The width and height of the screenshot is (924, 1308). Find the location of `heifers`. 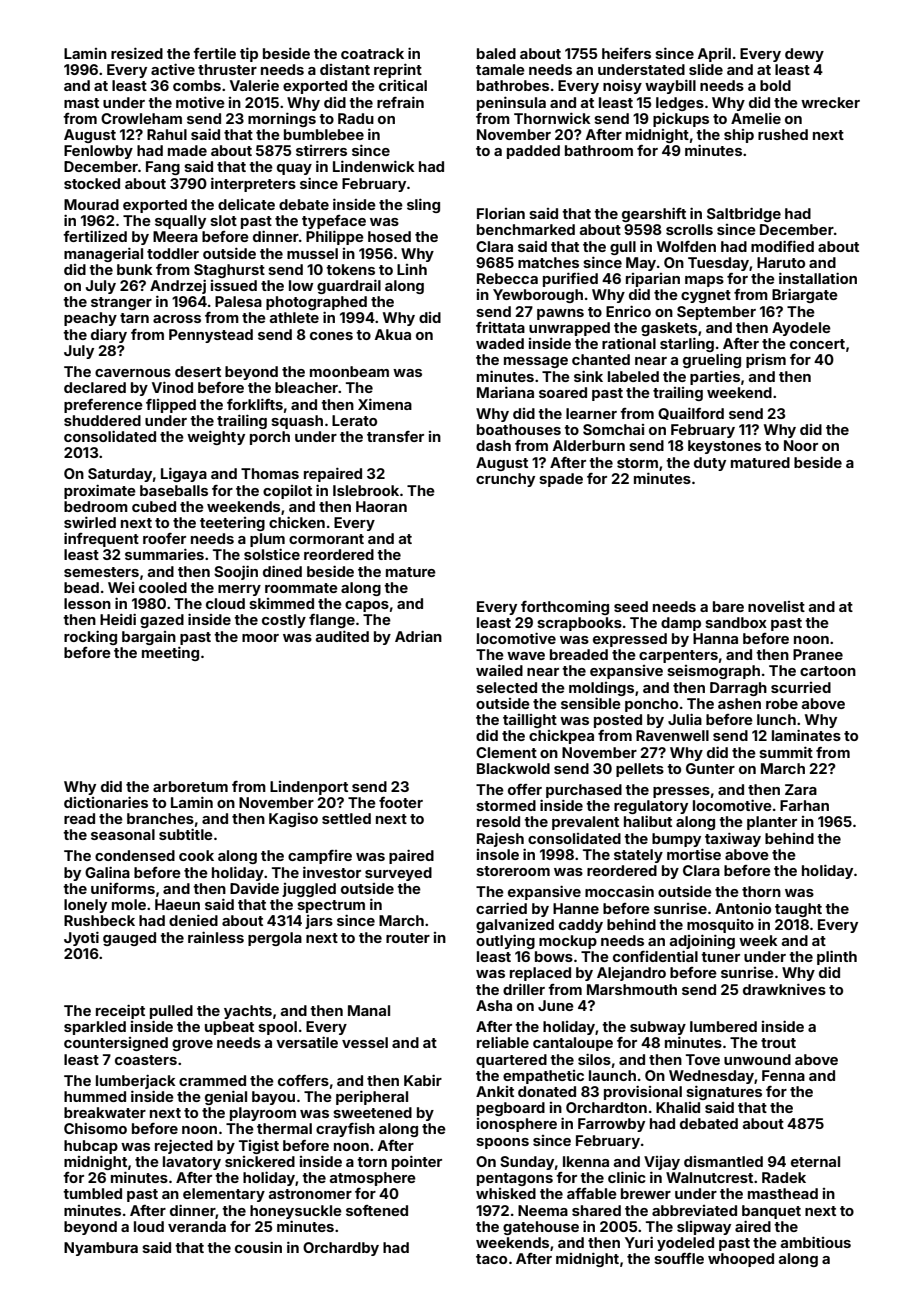

heifers is located at coordinates (626, 53).
